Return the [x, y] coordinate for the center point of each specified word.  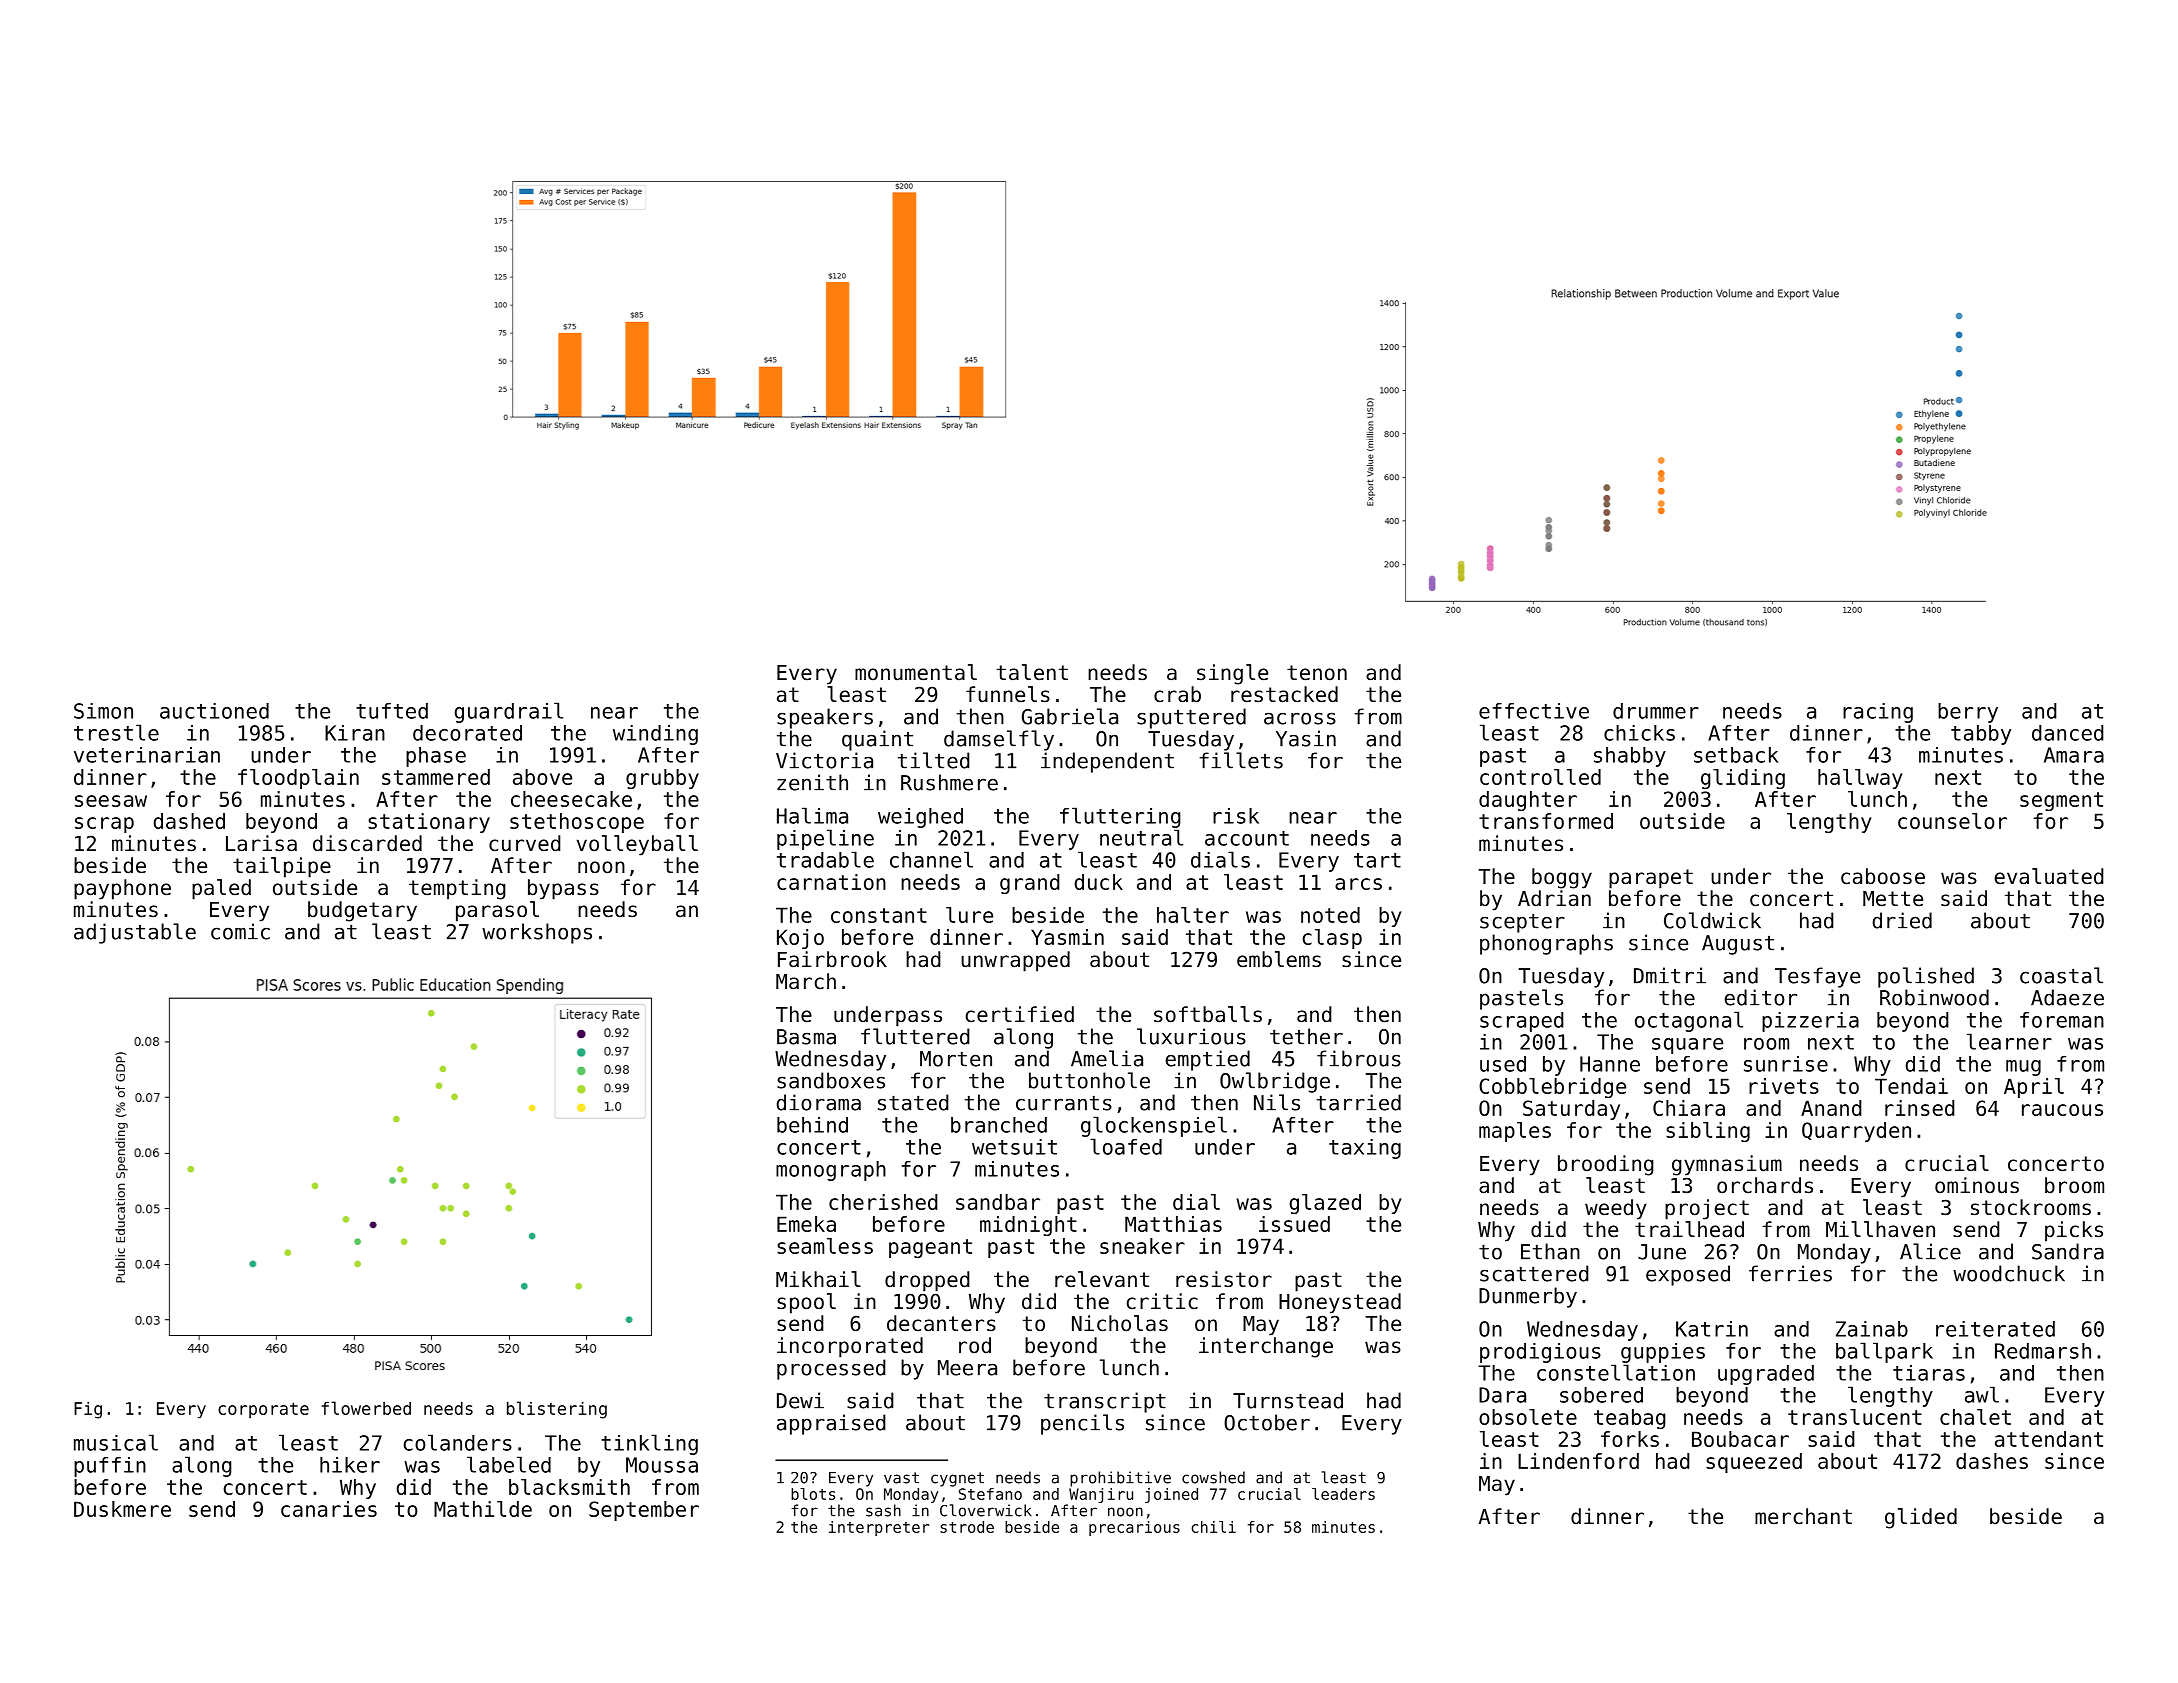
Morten [956, 1059]
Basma [806, 1037]
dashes [1992, 1461]
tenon [1317, 673]
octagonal [1689, 1021]
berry [1968, 713]
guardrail [509, 712]
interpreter [879, 1528]
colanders [457, 1442]
